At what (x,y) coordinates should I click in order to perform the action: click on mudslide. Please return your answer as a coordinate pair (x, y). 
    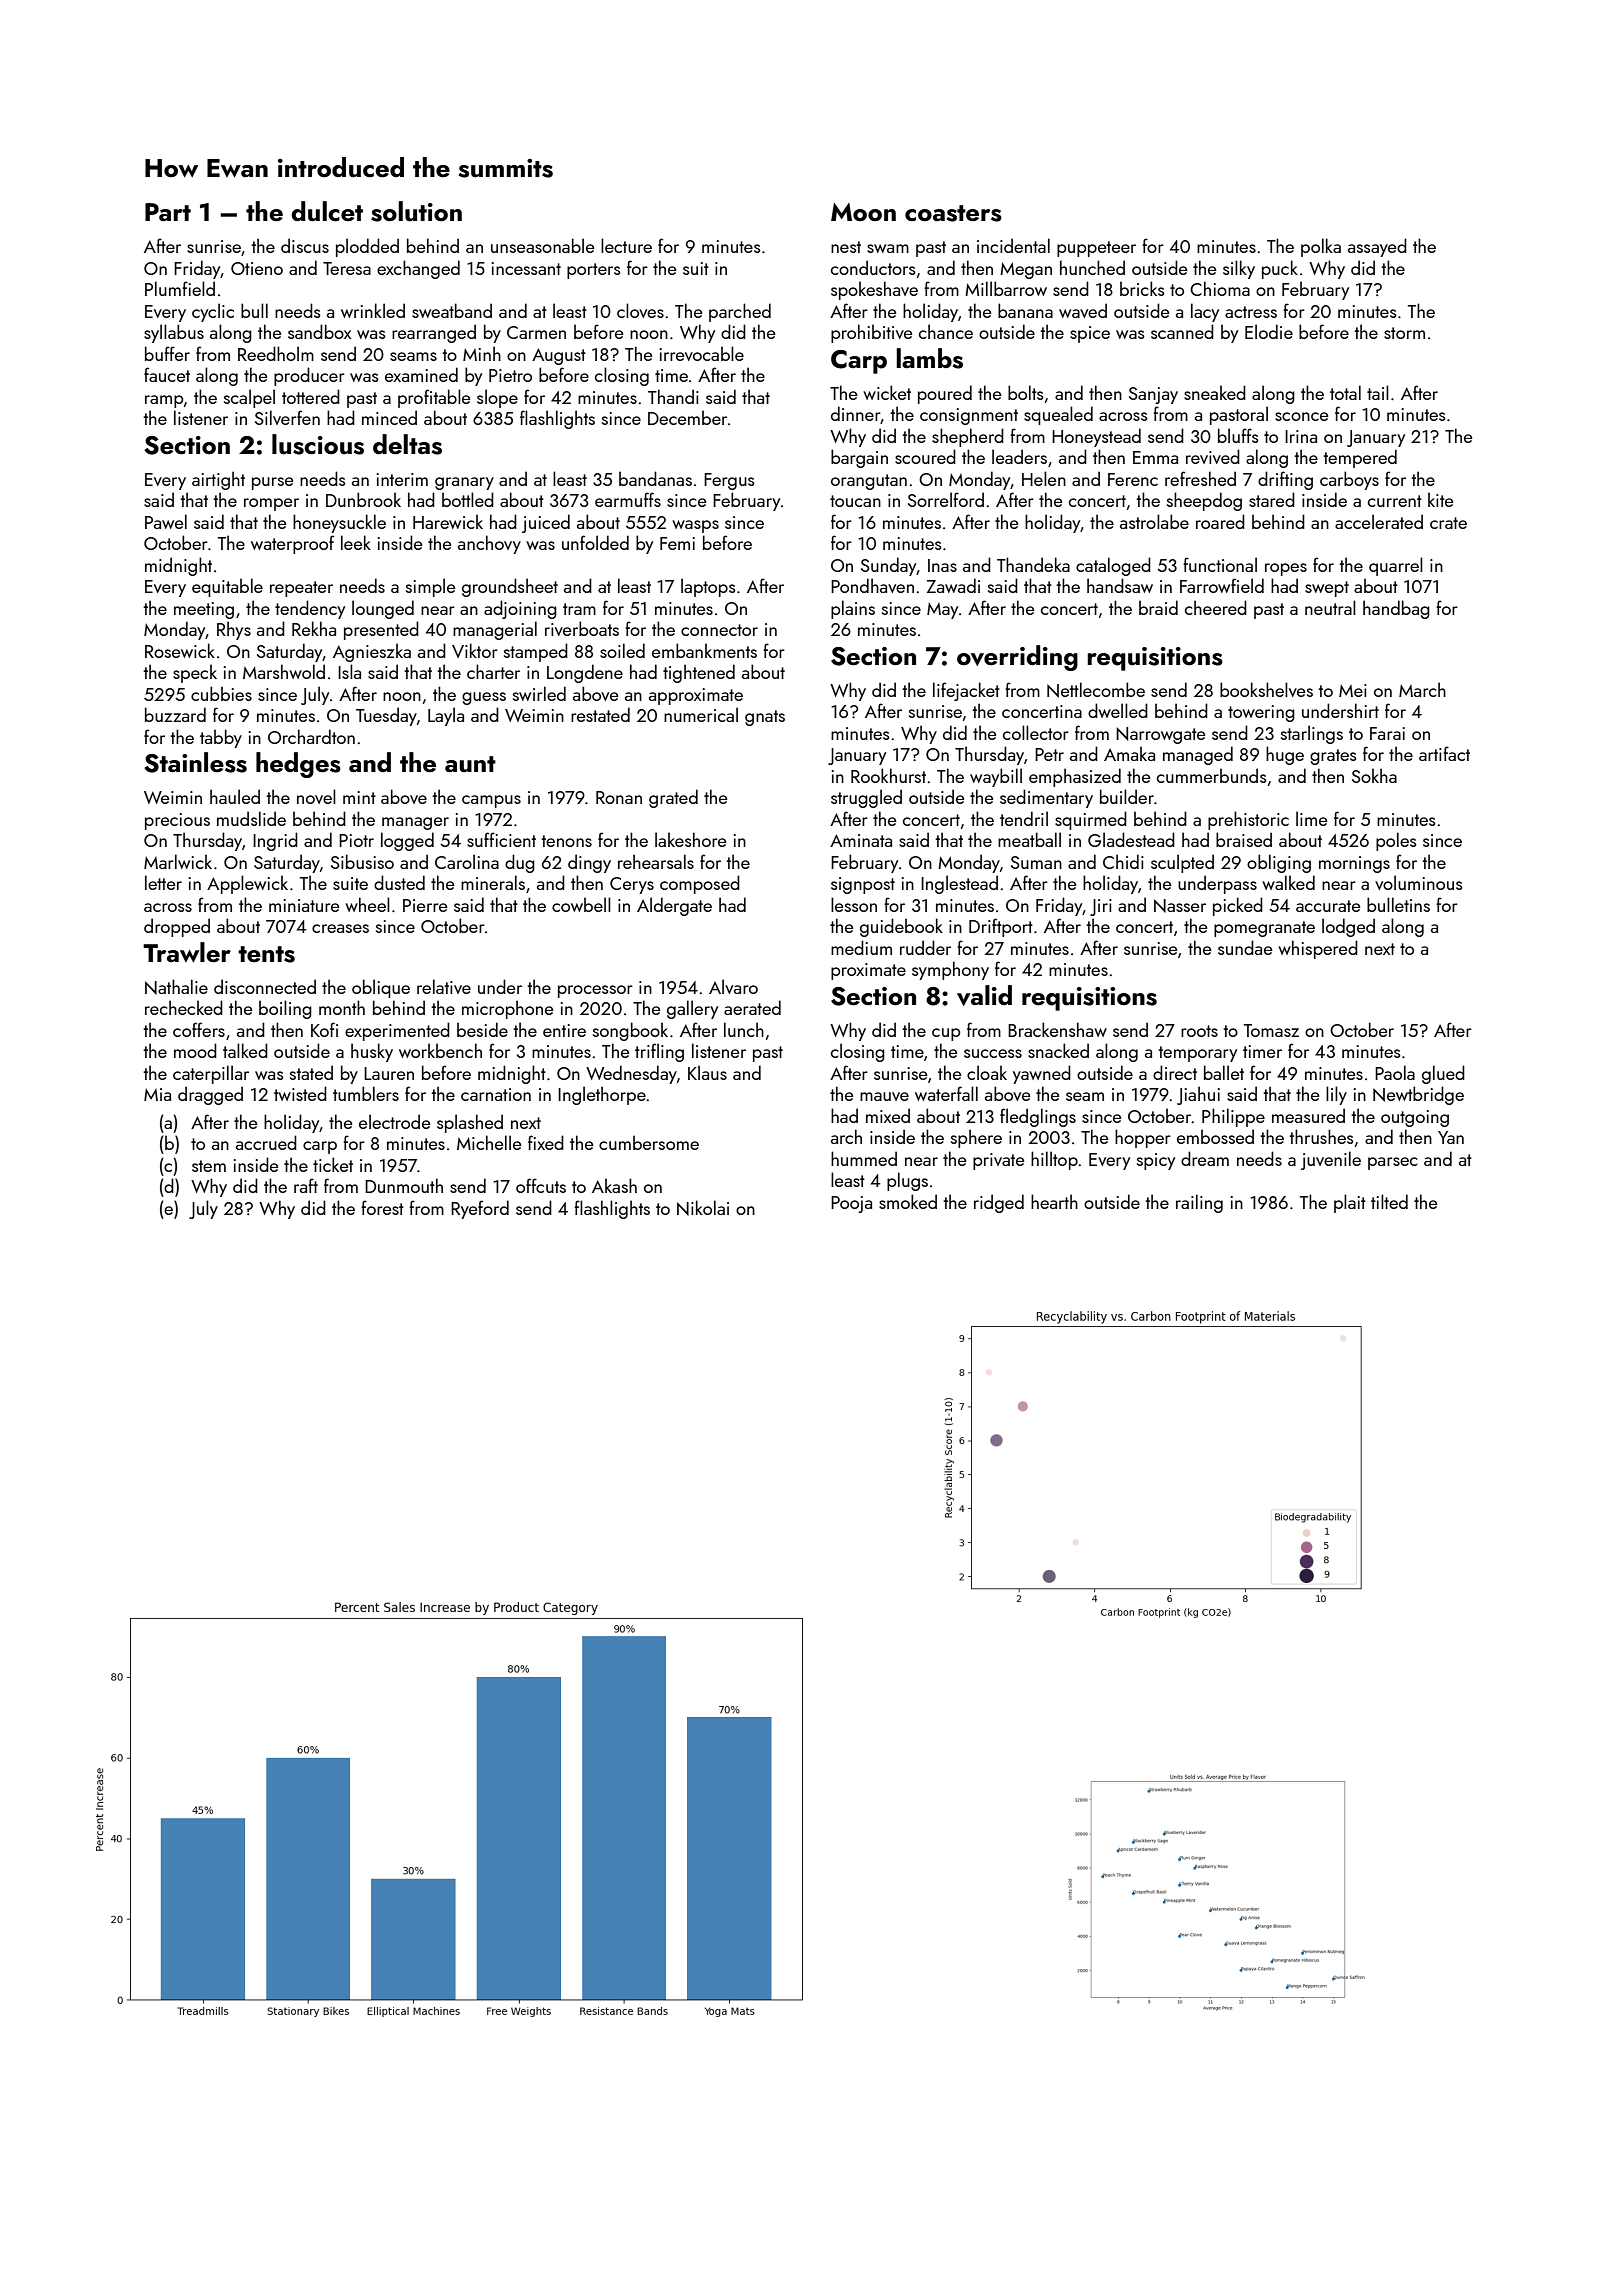
    Looking at the image, I should click on (251, 818).
